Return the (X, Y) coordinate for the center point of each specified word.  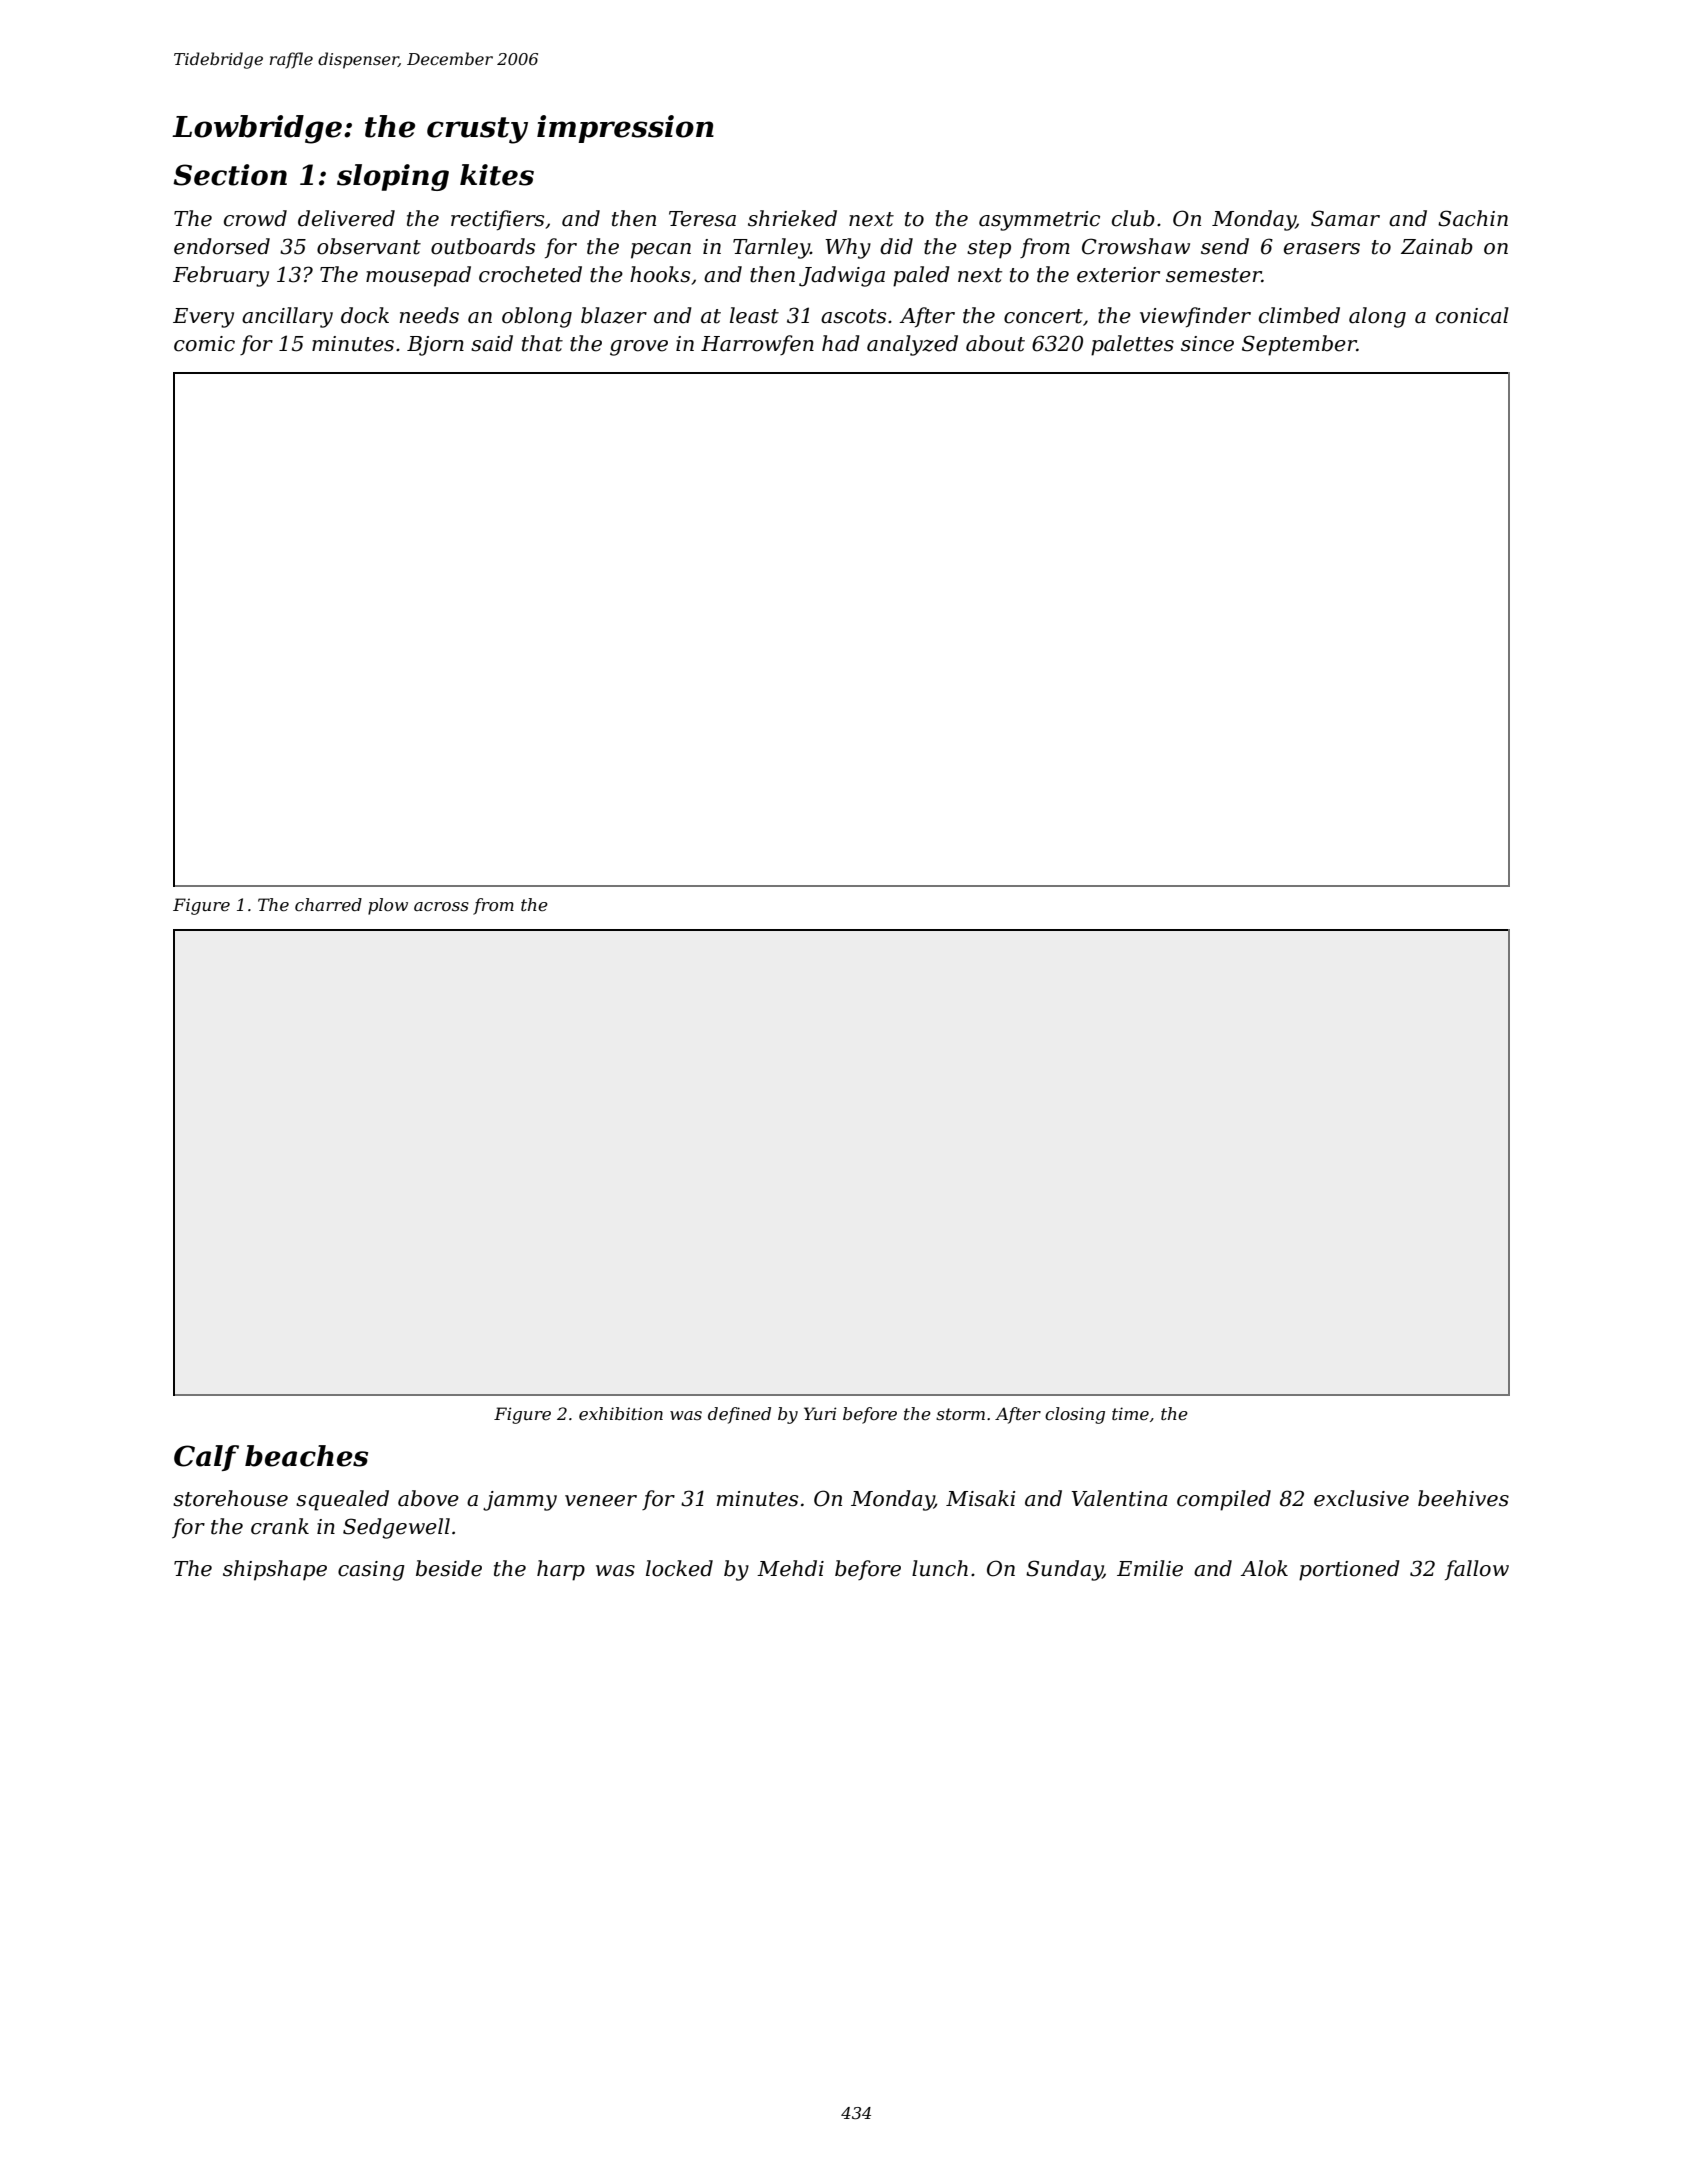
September (1299, 345)
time (1130, 1413)
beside (449, 1568)
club (1133, 218)
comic (204, 344)
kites (497, 175)
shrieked (792, 218)
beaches (306, 1456)
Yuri (820, 1413)
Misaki (980, 1498)
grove (639, 348)
